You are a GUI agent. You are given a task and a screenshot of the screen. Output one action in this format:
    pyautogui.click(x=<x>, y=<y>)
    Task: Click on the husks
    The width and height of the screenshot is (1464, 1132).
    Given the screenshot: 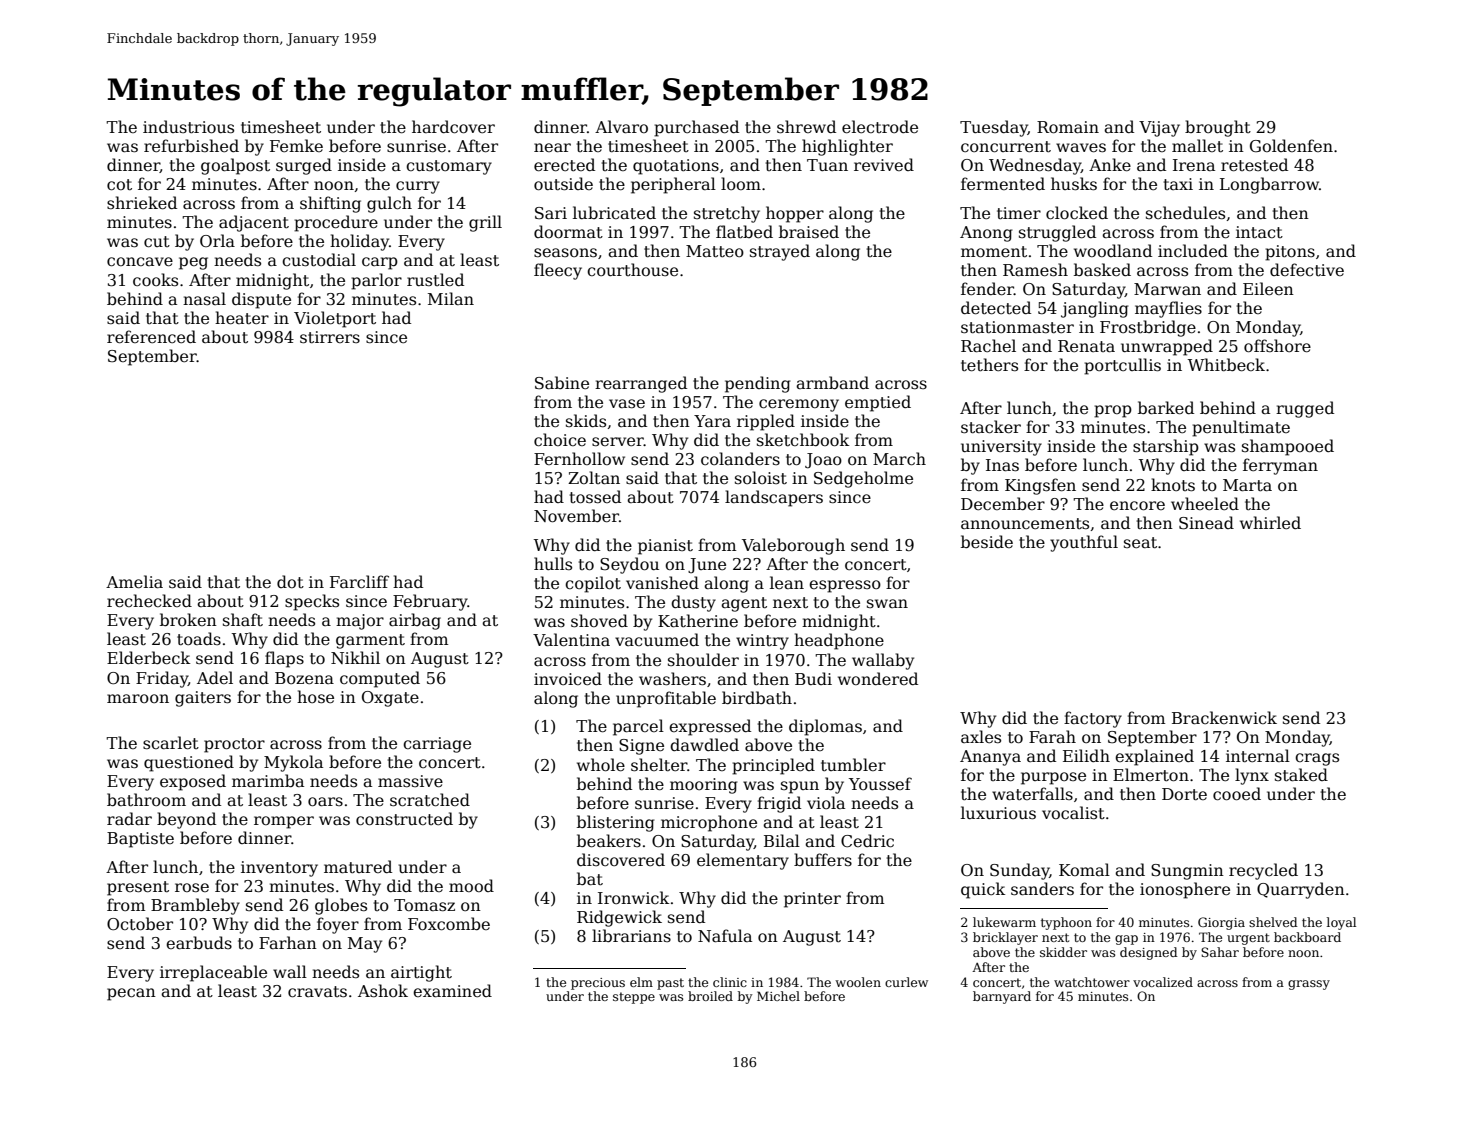 What is the action you would take?
    pyautogui.click(x=1074, y=184)
